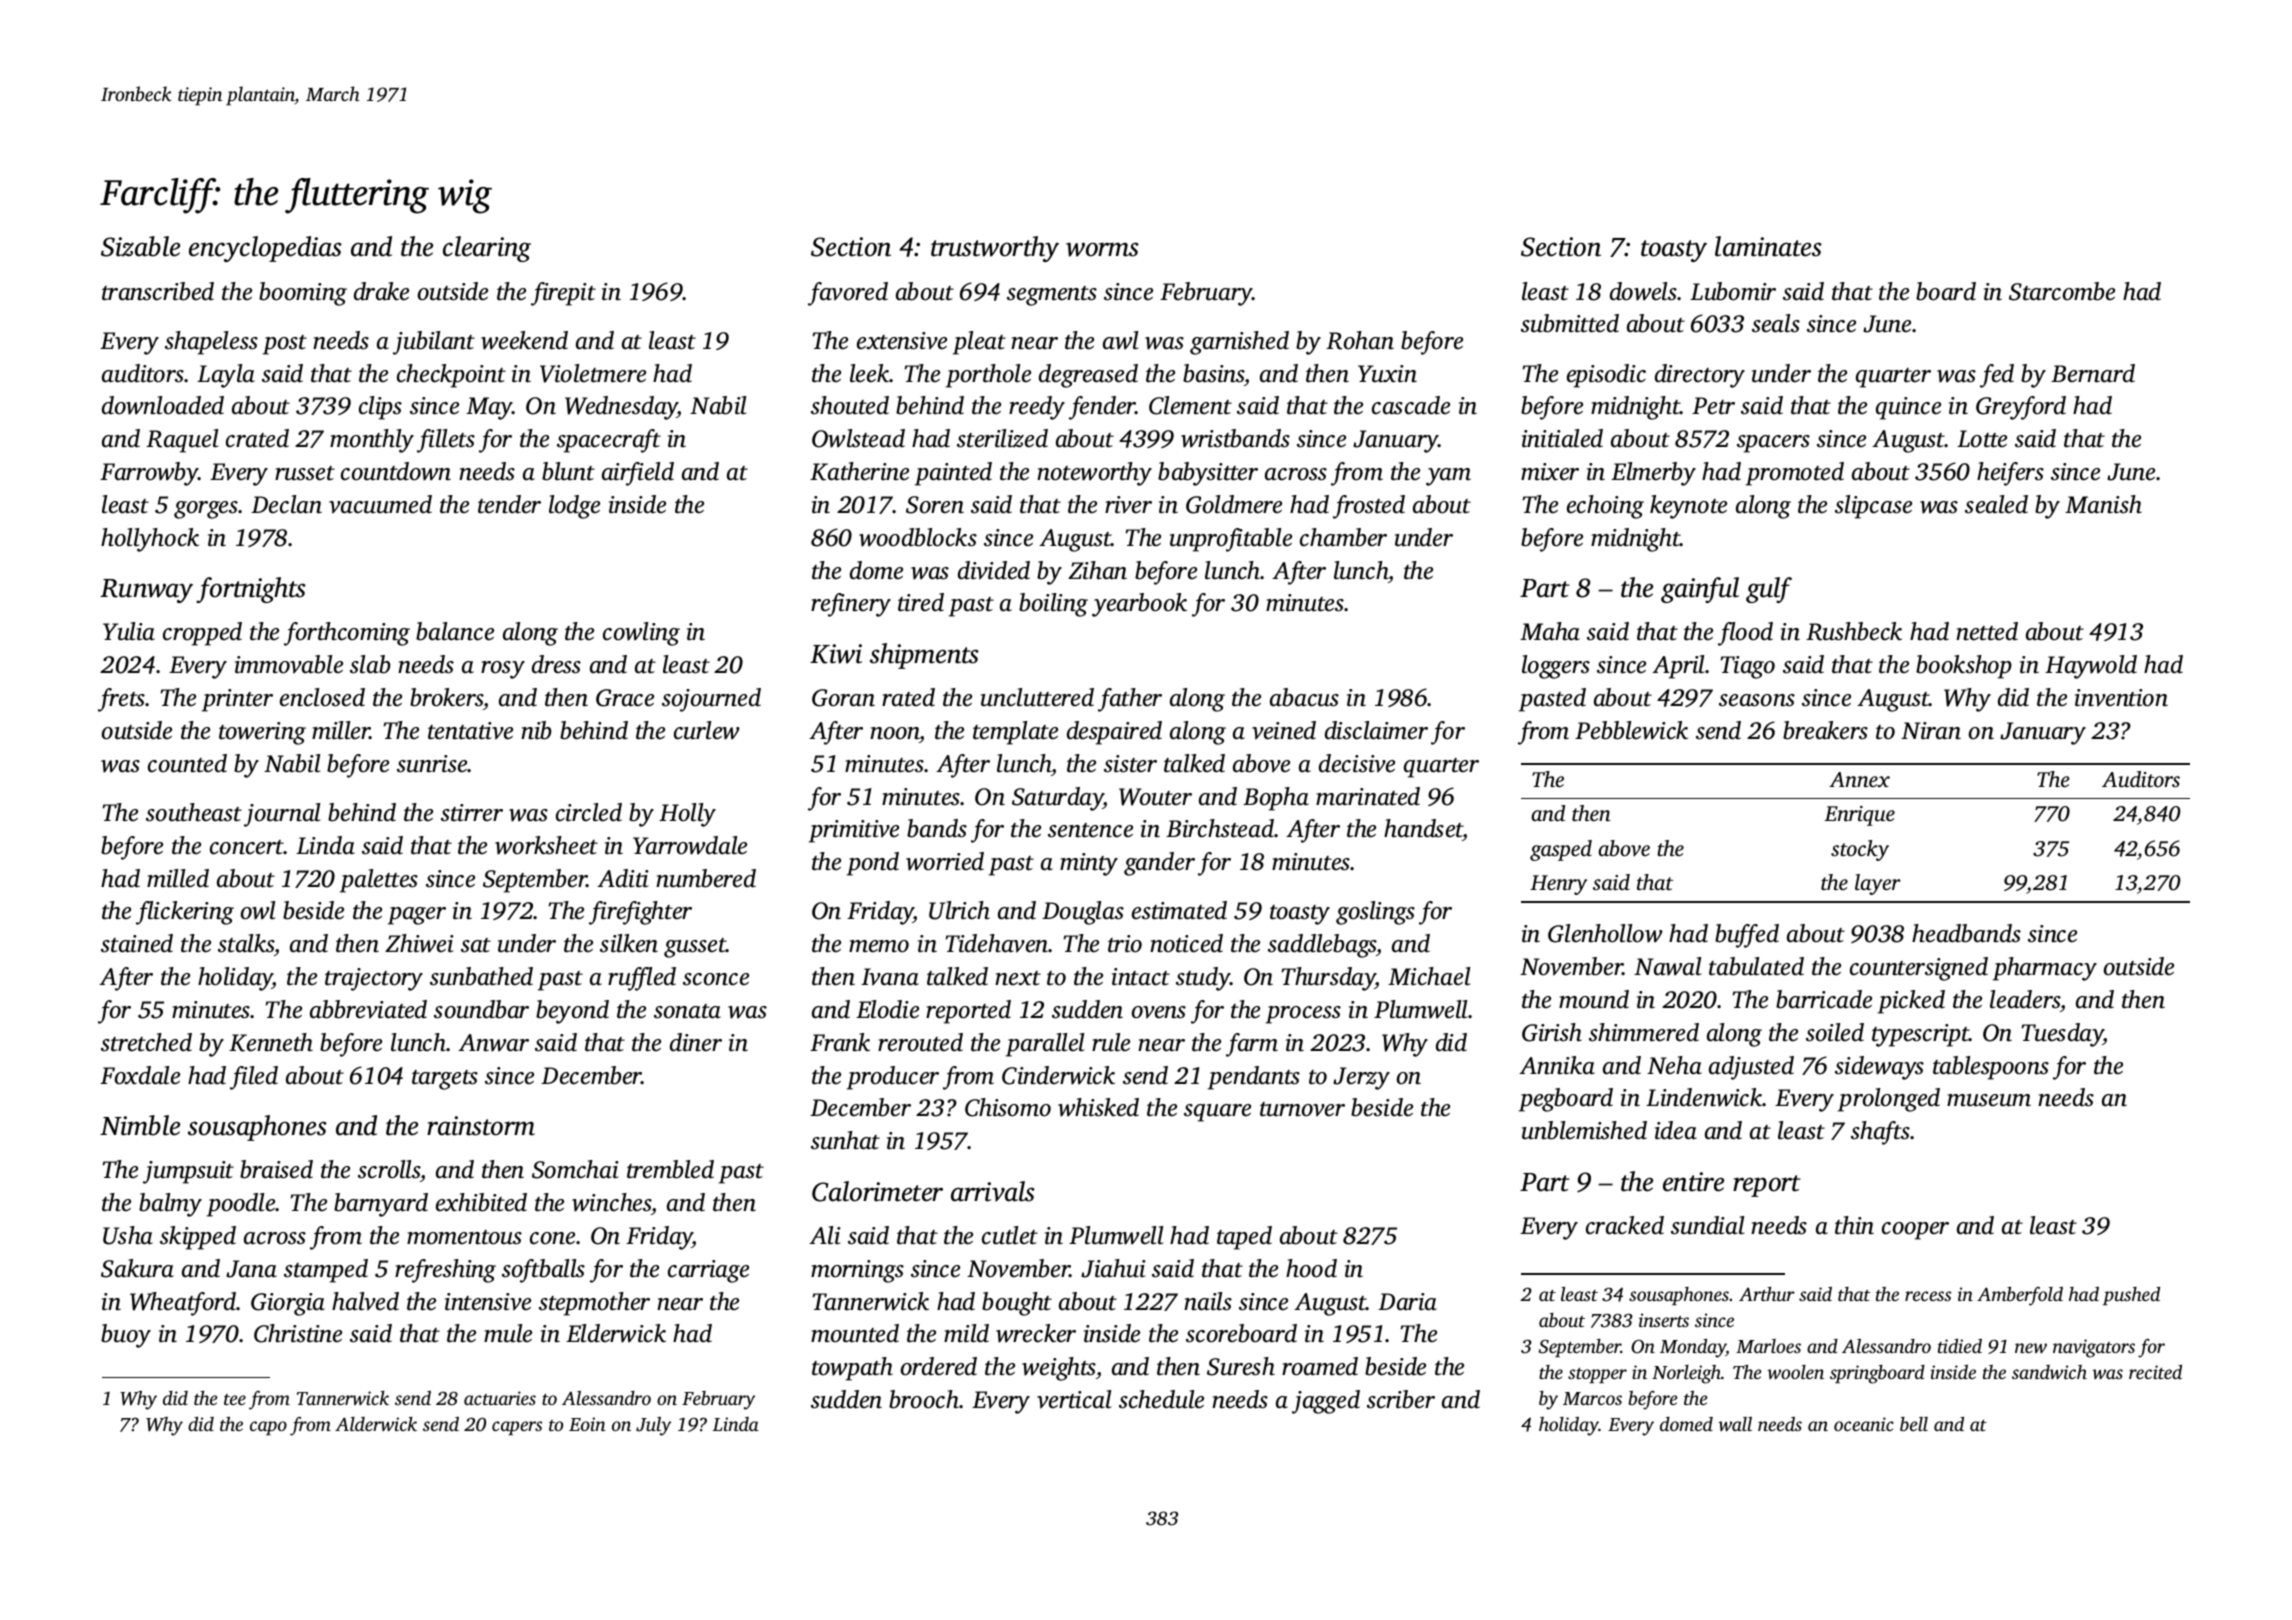  Describe the element at coordinates (1401, 1399) in the screenshot. I see `scriber` at that location.
